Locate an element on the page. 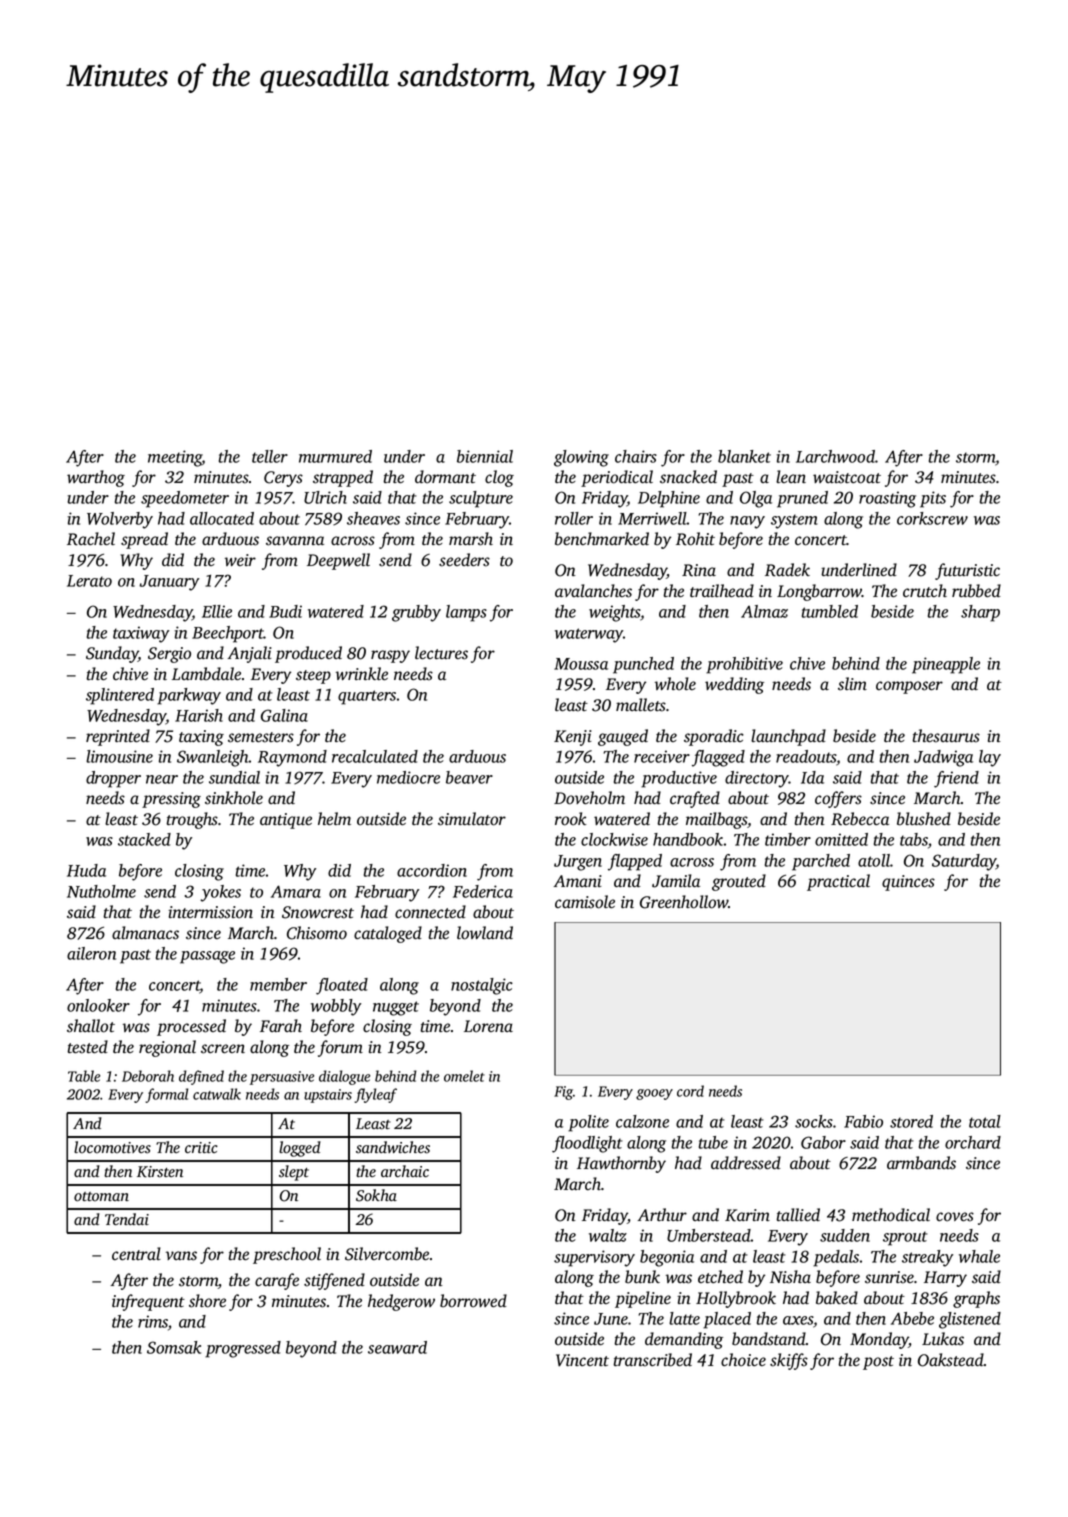  post is located at coordinates (878, 1363).
